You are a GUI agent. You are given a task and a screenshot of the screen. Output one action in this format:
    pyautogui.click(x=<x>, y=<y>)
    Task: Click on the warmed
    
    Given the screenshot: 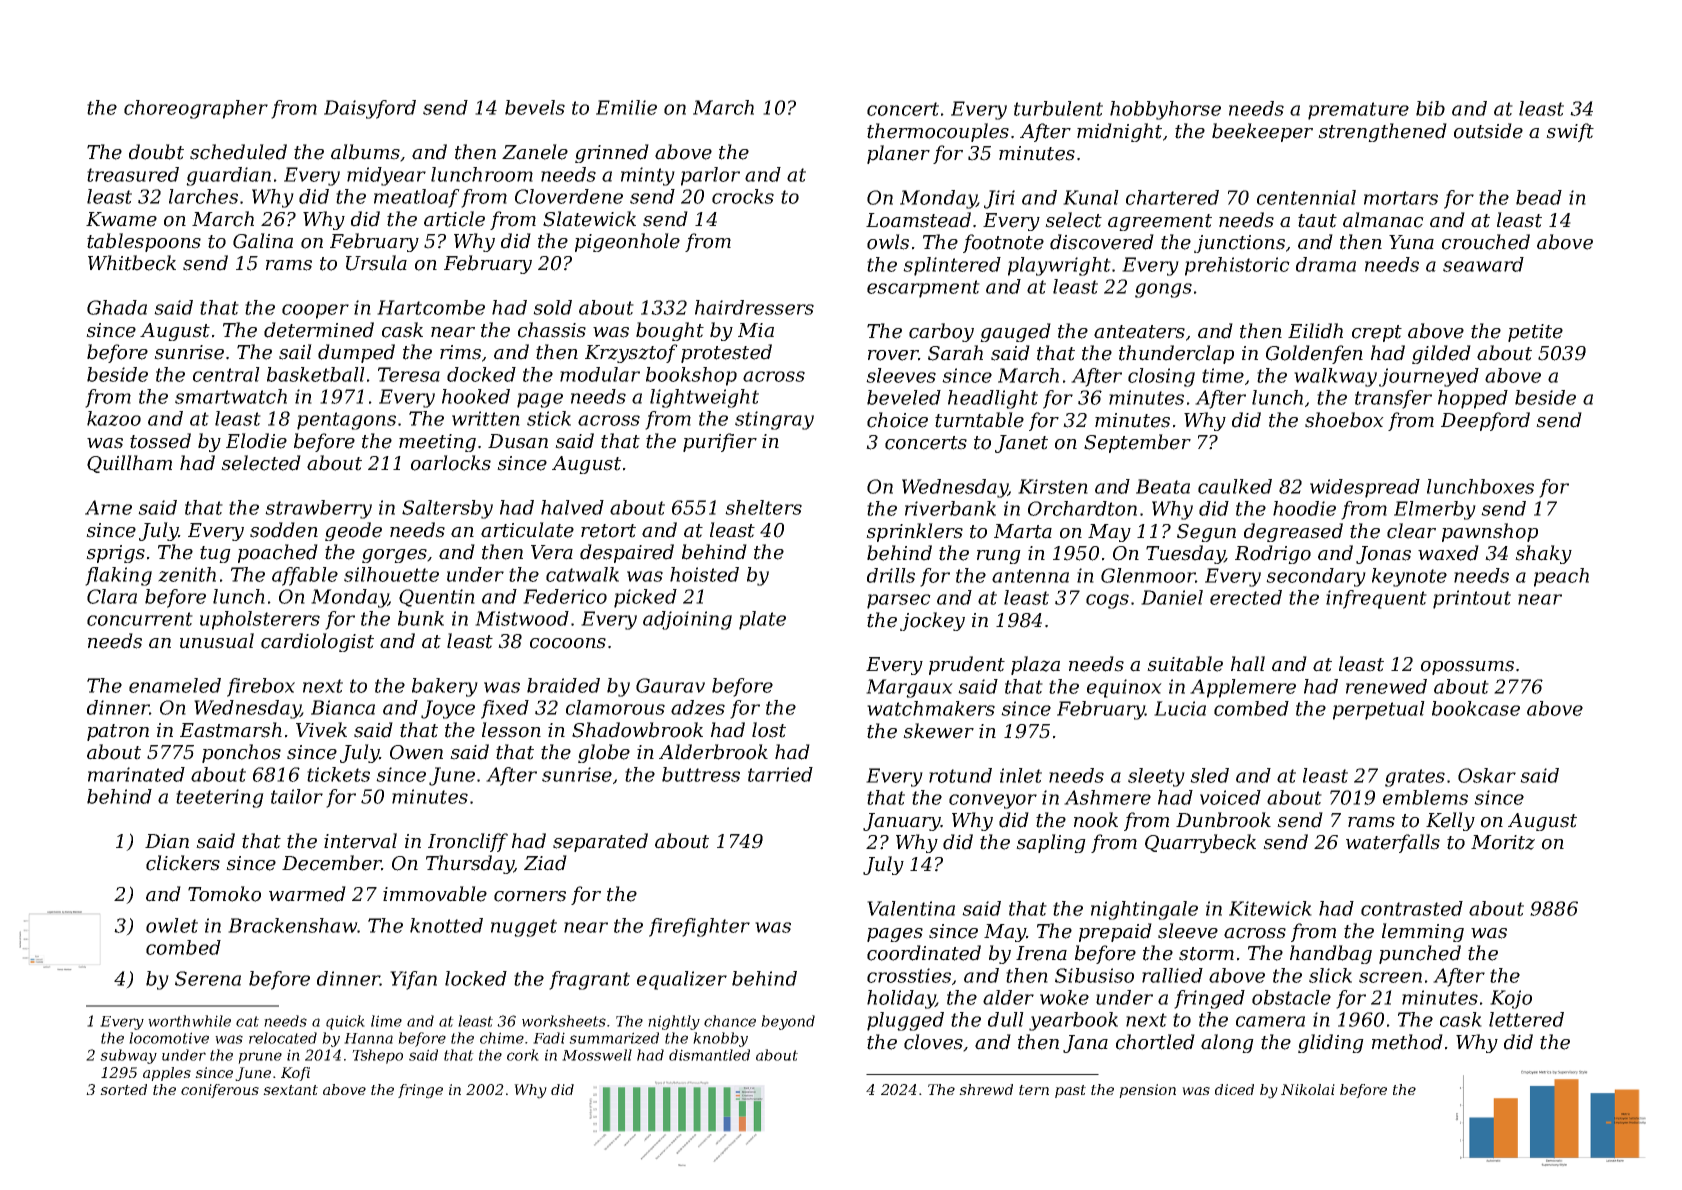 What is the action you would take?
    pyautogui.click(x=307, y=894)
